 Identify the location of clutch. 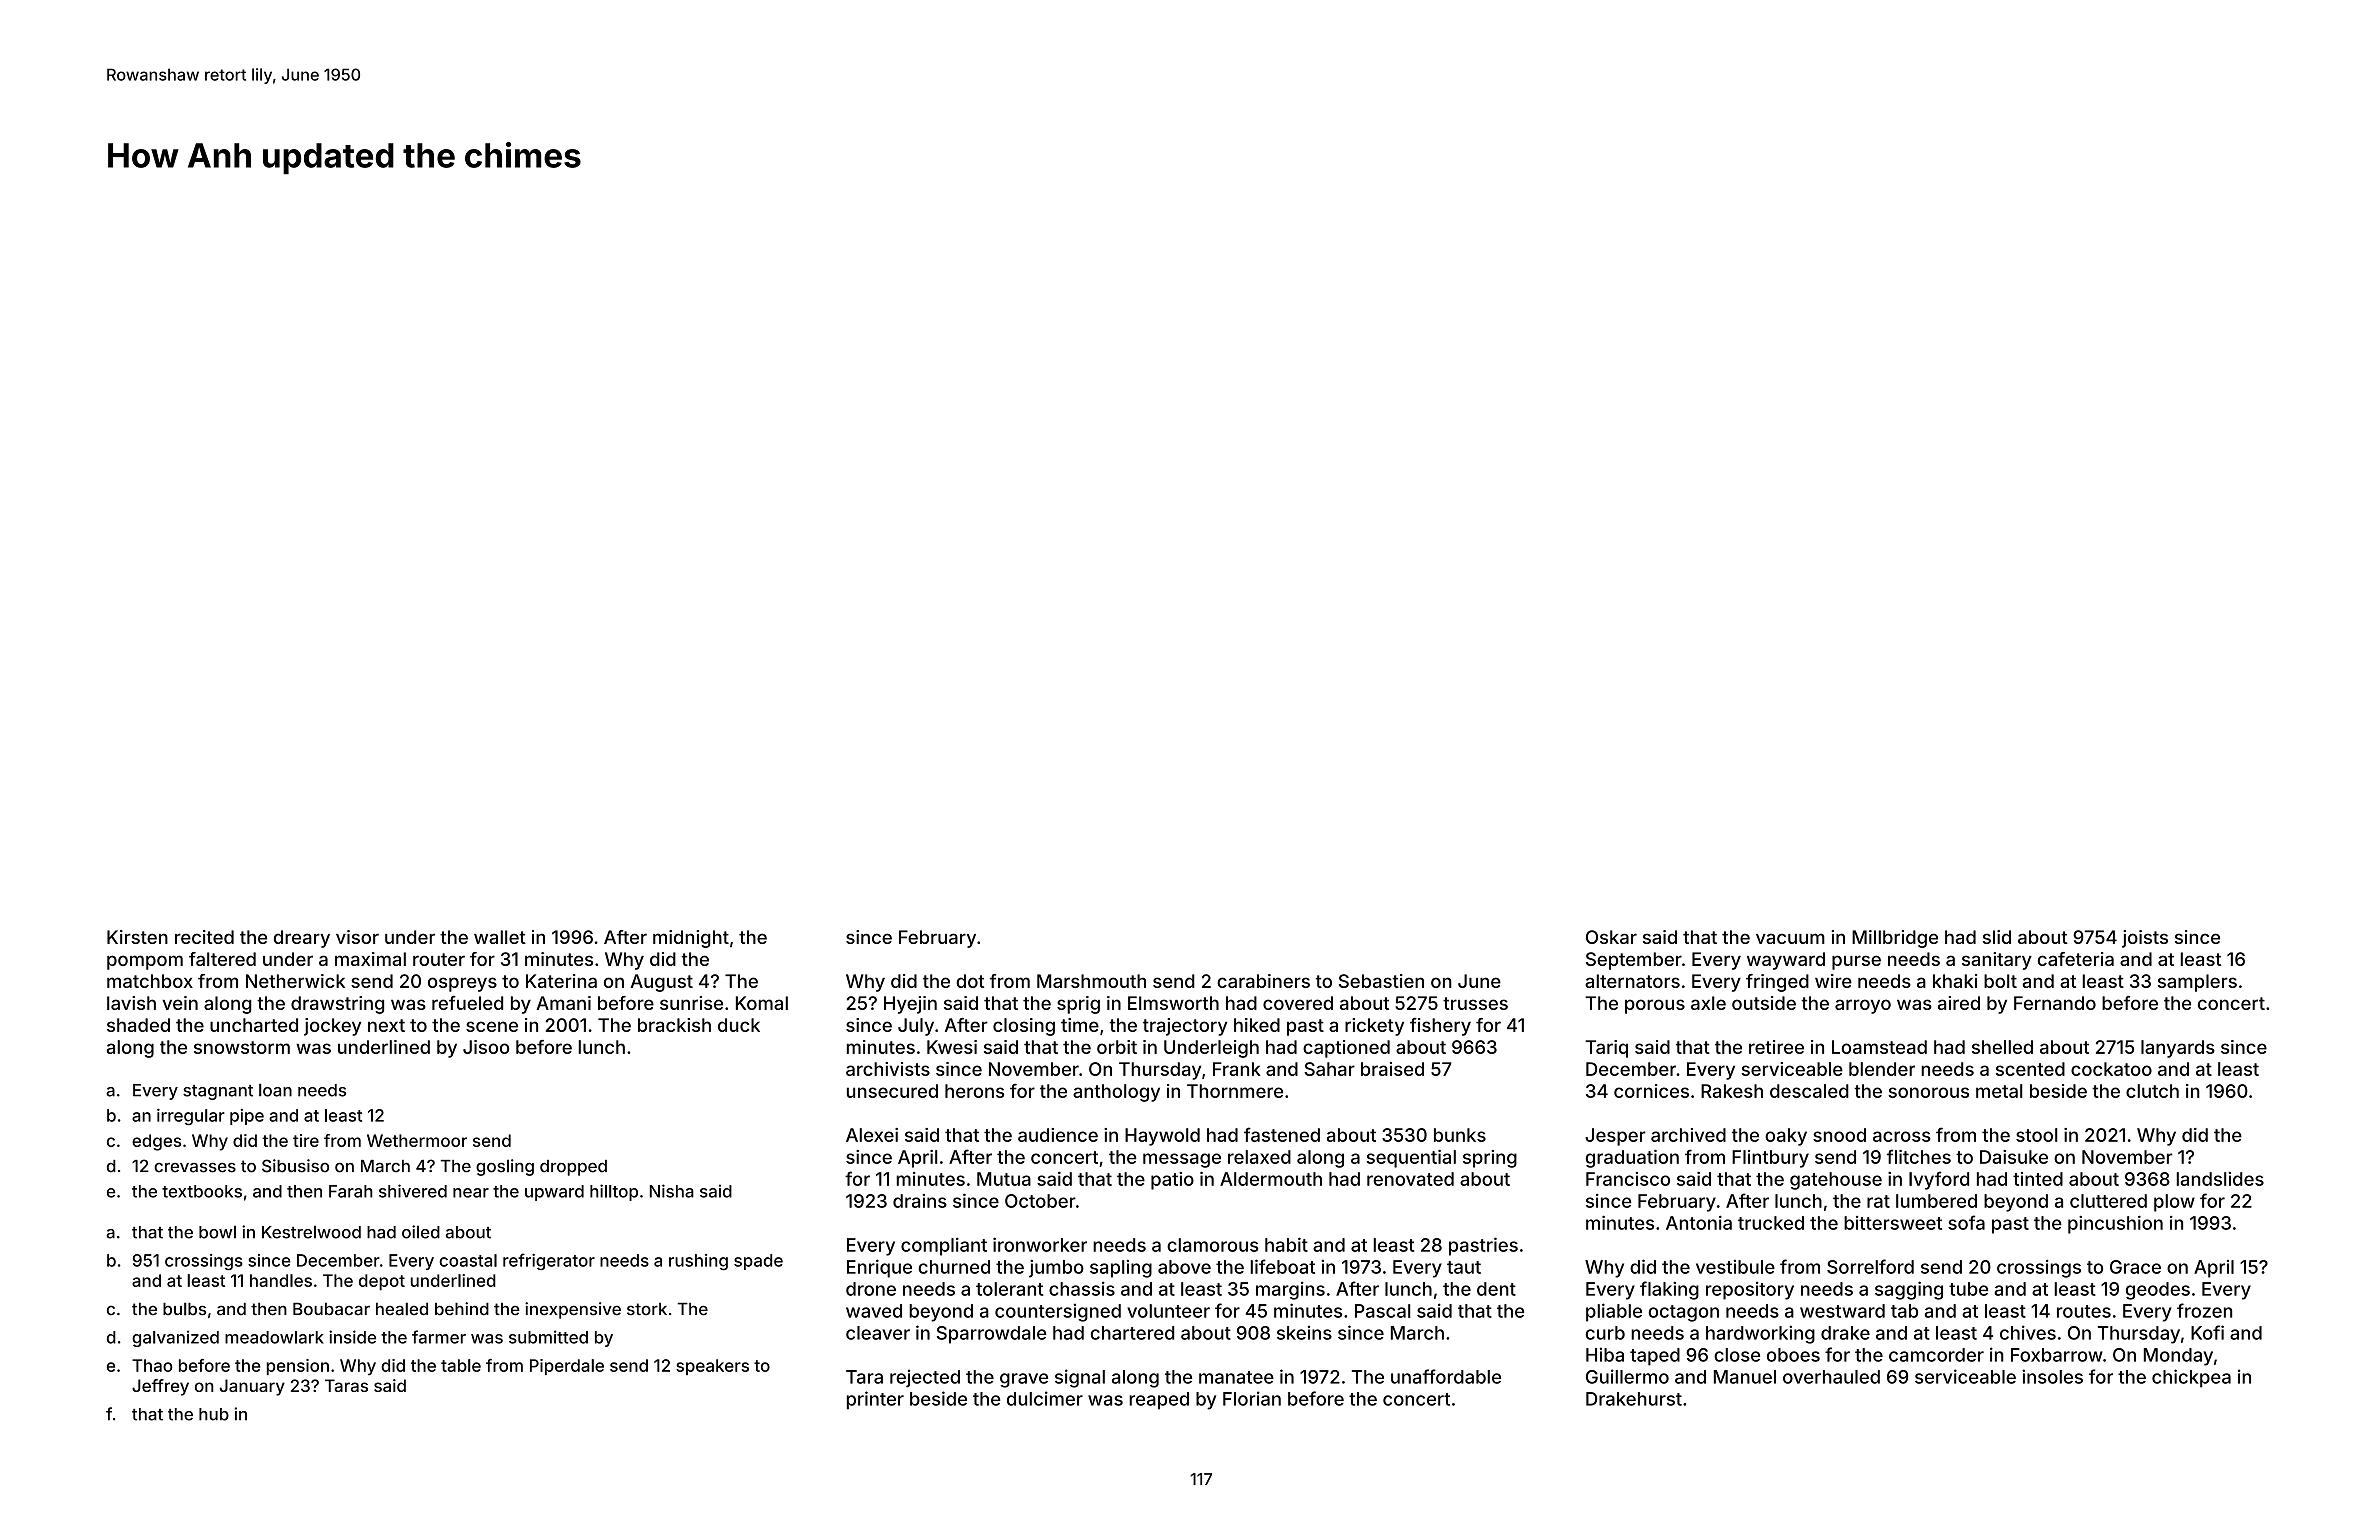
(2152, 1091).
